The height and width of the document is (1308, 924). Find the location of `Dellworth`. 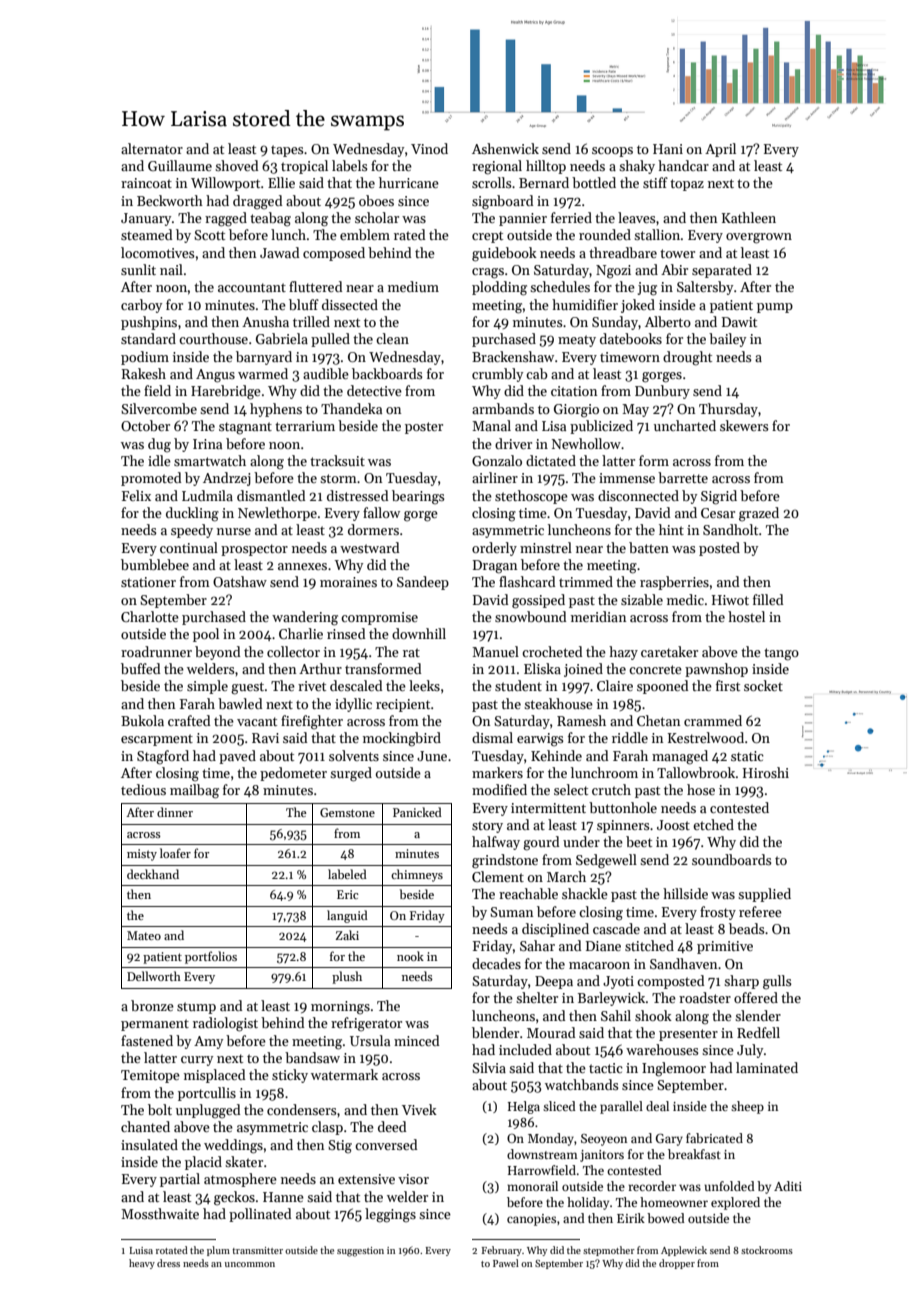

Dellworth is located at coordinates (154, 976).
